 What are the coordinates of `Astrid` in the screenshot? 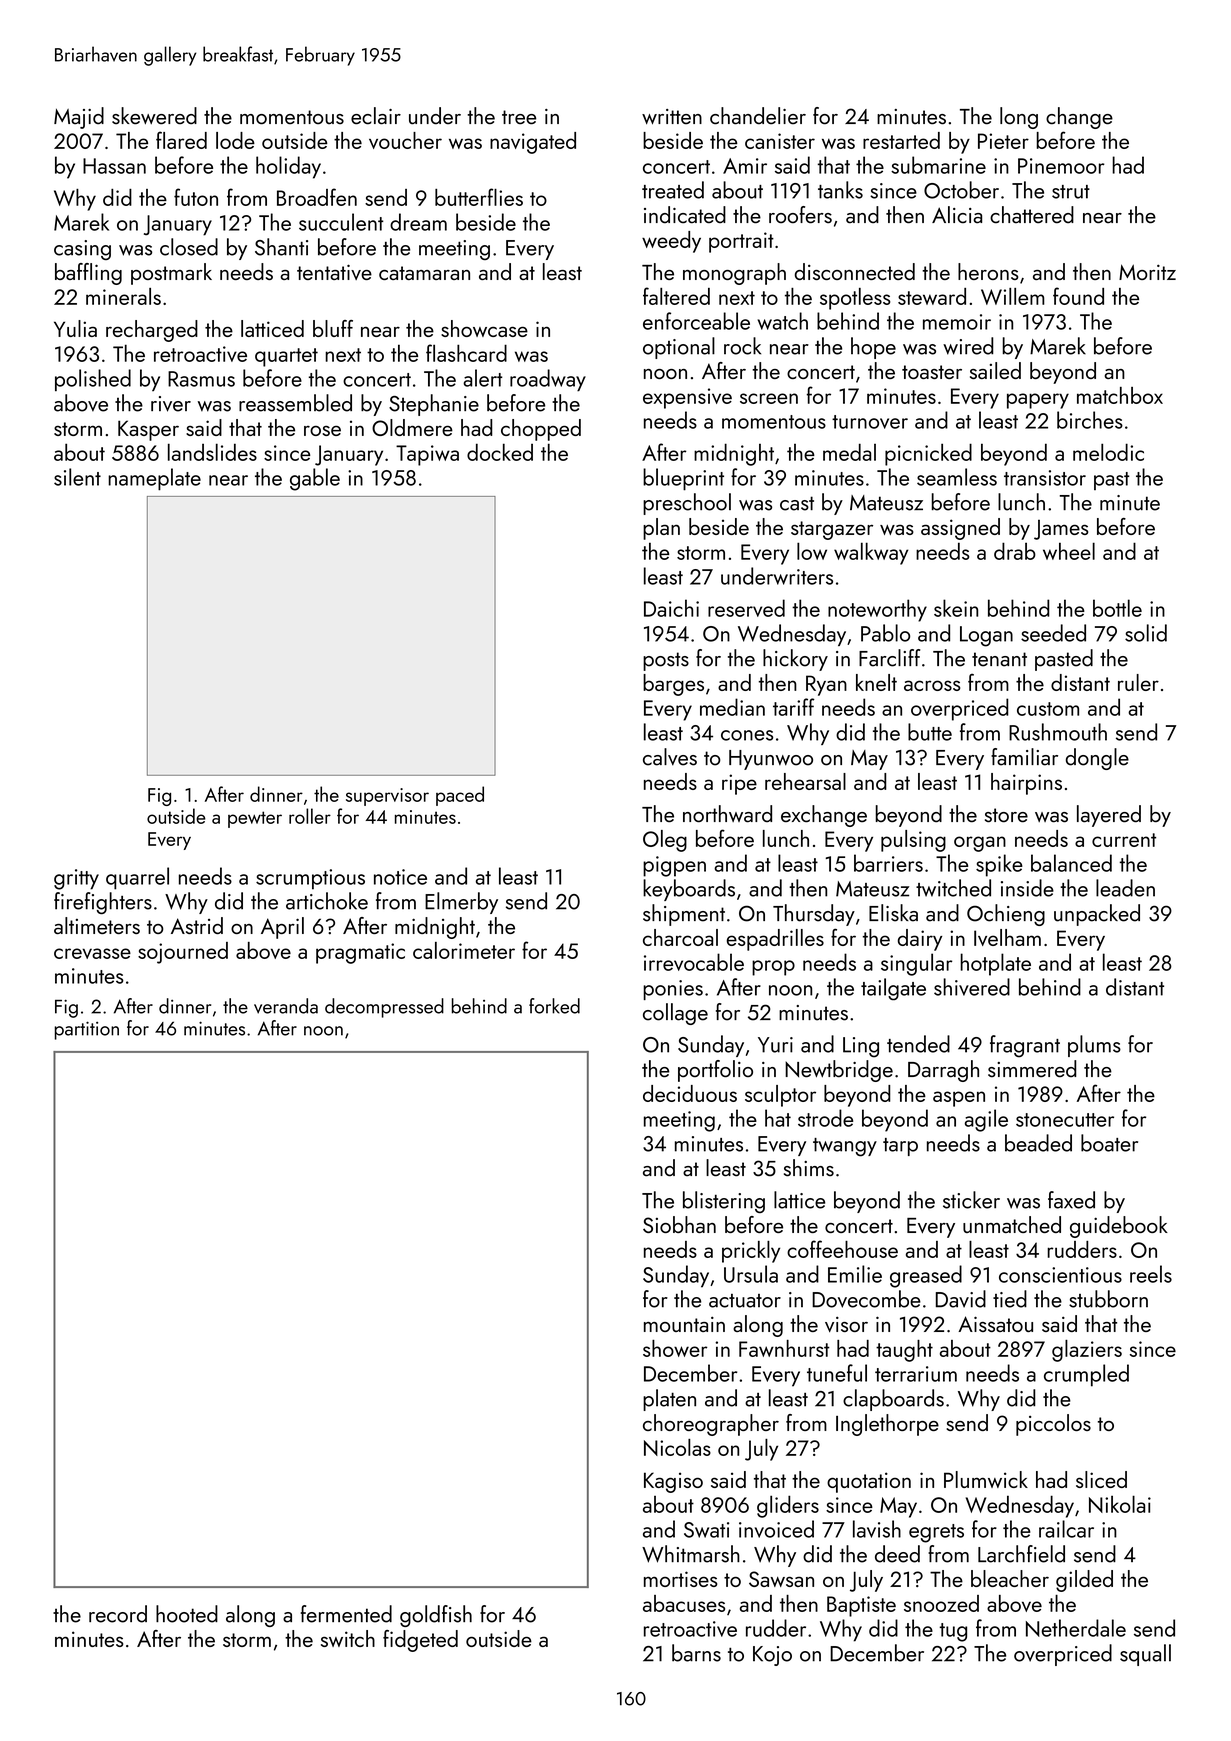 It's located at (197, 925).
